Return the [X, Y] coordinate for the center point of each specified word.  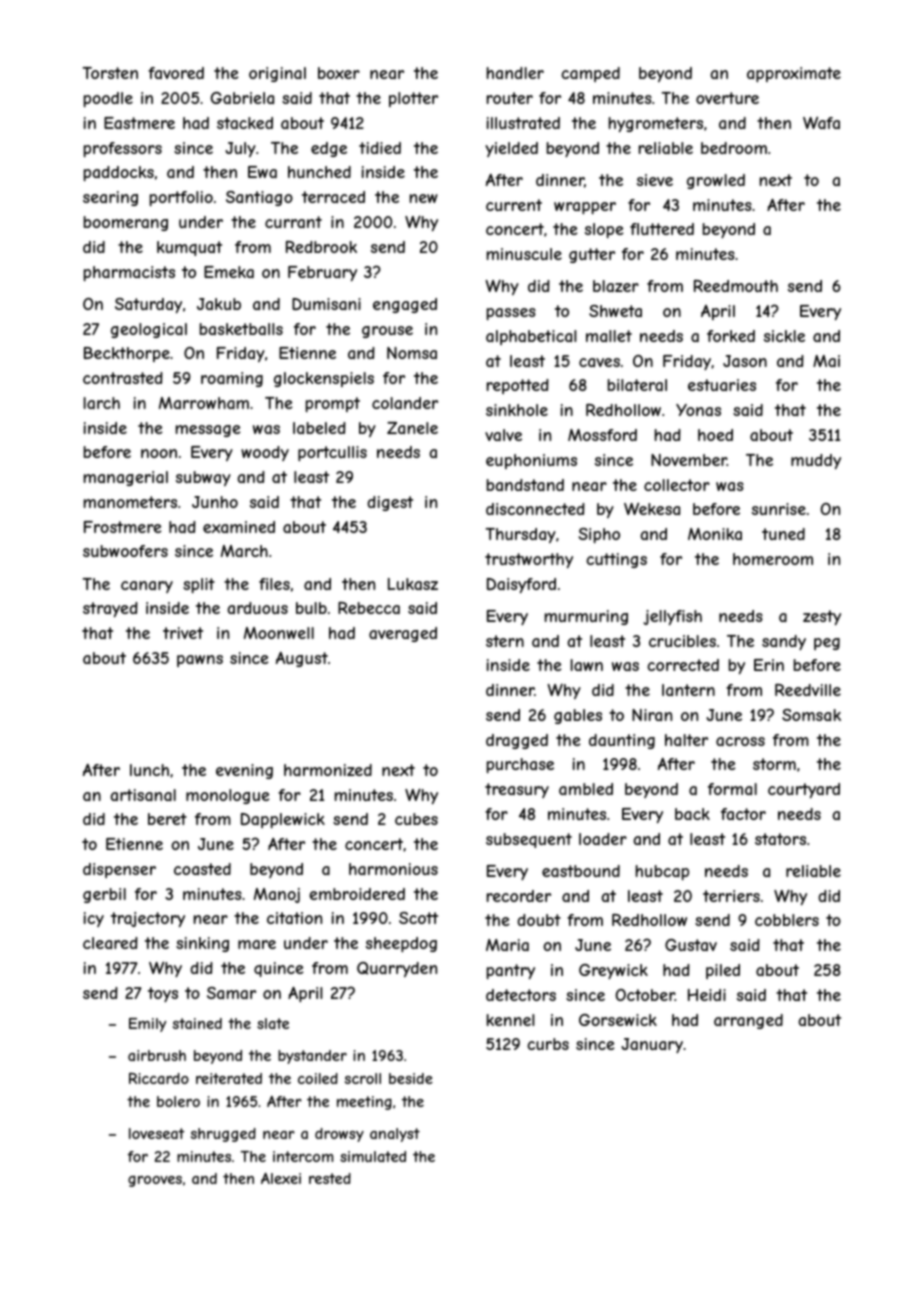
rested [330, 1178]
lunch [149, 770]
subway [203, 478]
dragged [517, 741]
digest [390, 503]
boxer [339, 73]
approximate [794, 74]
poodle [108, 99]
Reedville [808, 690]
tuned [783, 534]
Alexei [281, 1178]
